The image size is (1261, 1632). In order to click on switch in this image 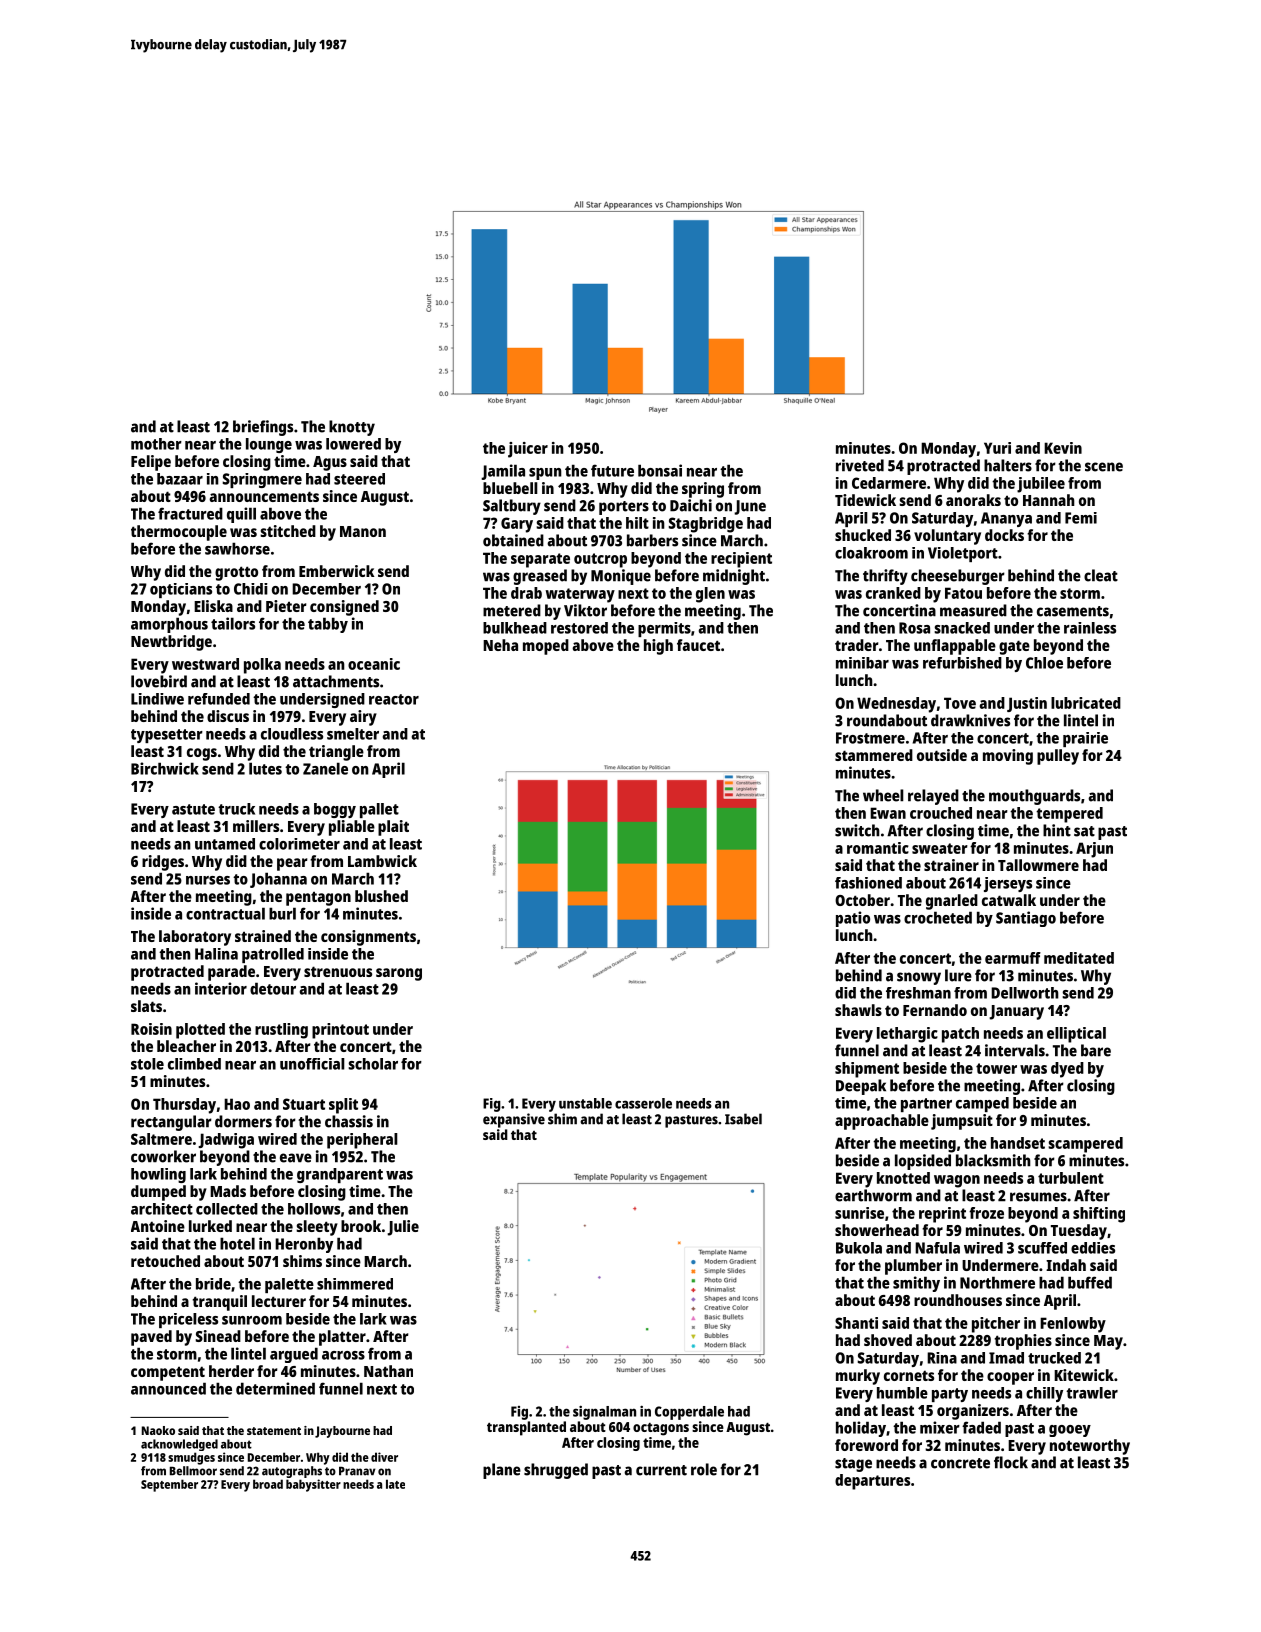, I will do `click(857, 830)`.
